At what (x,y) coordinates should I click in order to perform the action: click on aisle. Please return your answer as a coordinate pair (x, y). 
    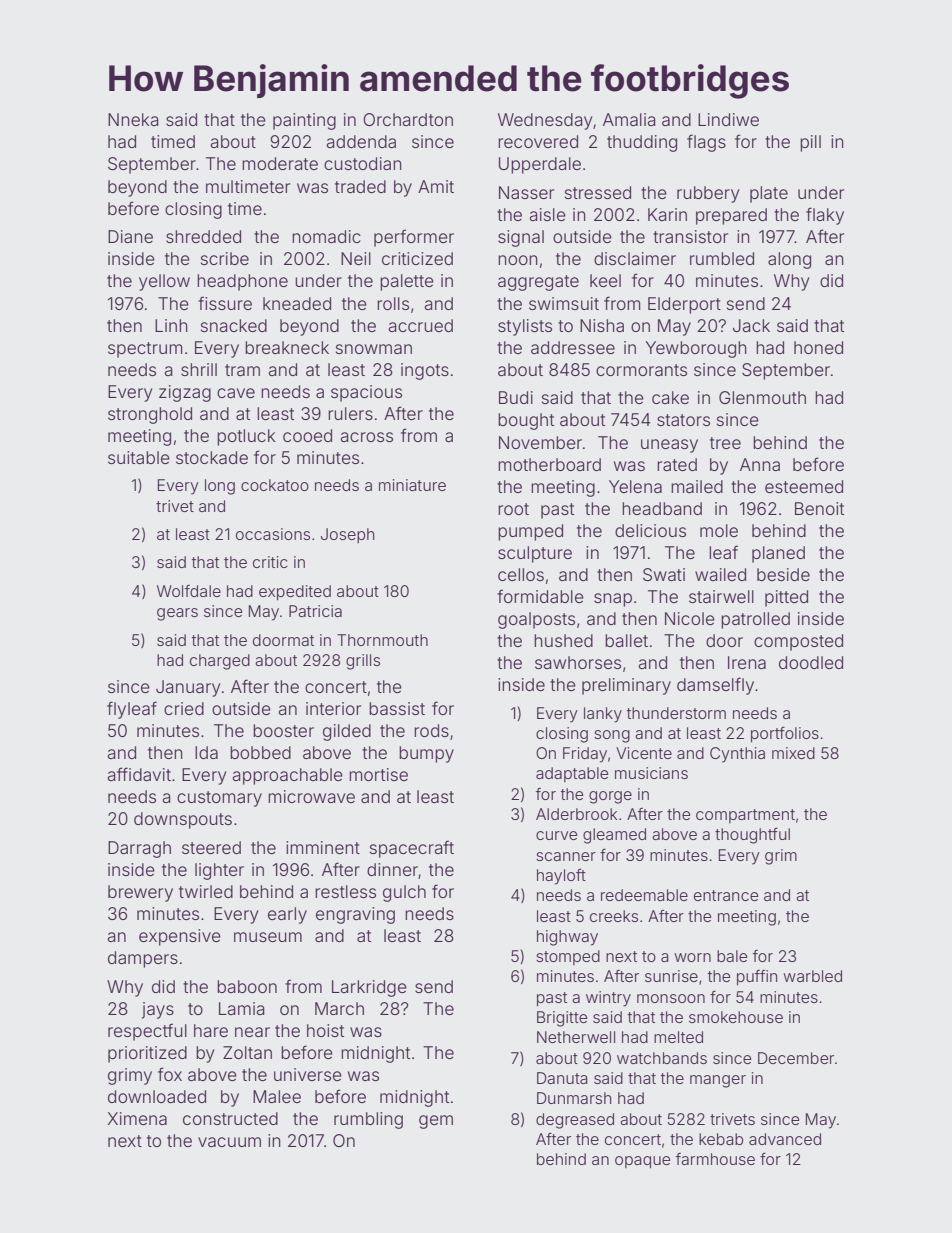
    Looking at the image, I should click on (548, 214).
